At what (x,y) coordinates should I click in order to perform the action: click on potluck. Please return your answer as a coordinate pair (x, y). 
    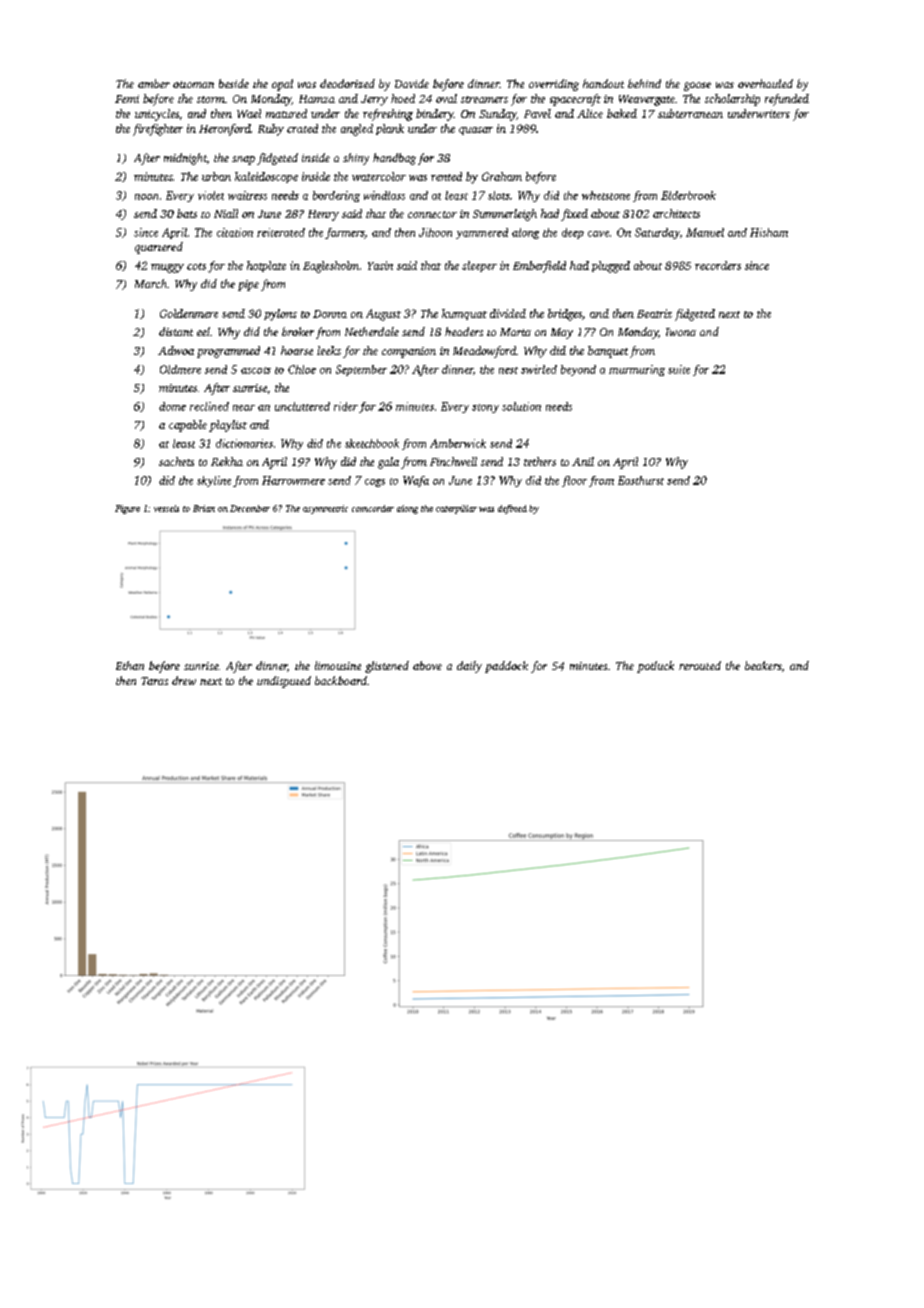
    Looking at the image, I should click on (655, 667).
